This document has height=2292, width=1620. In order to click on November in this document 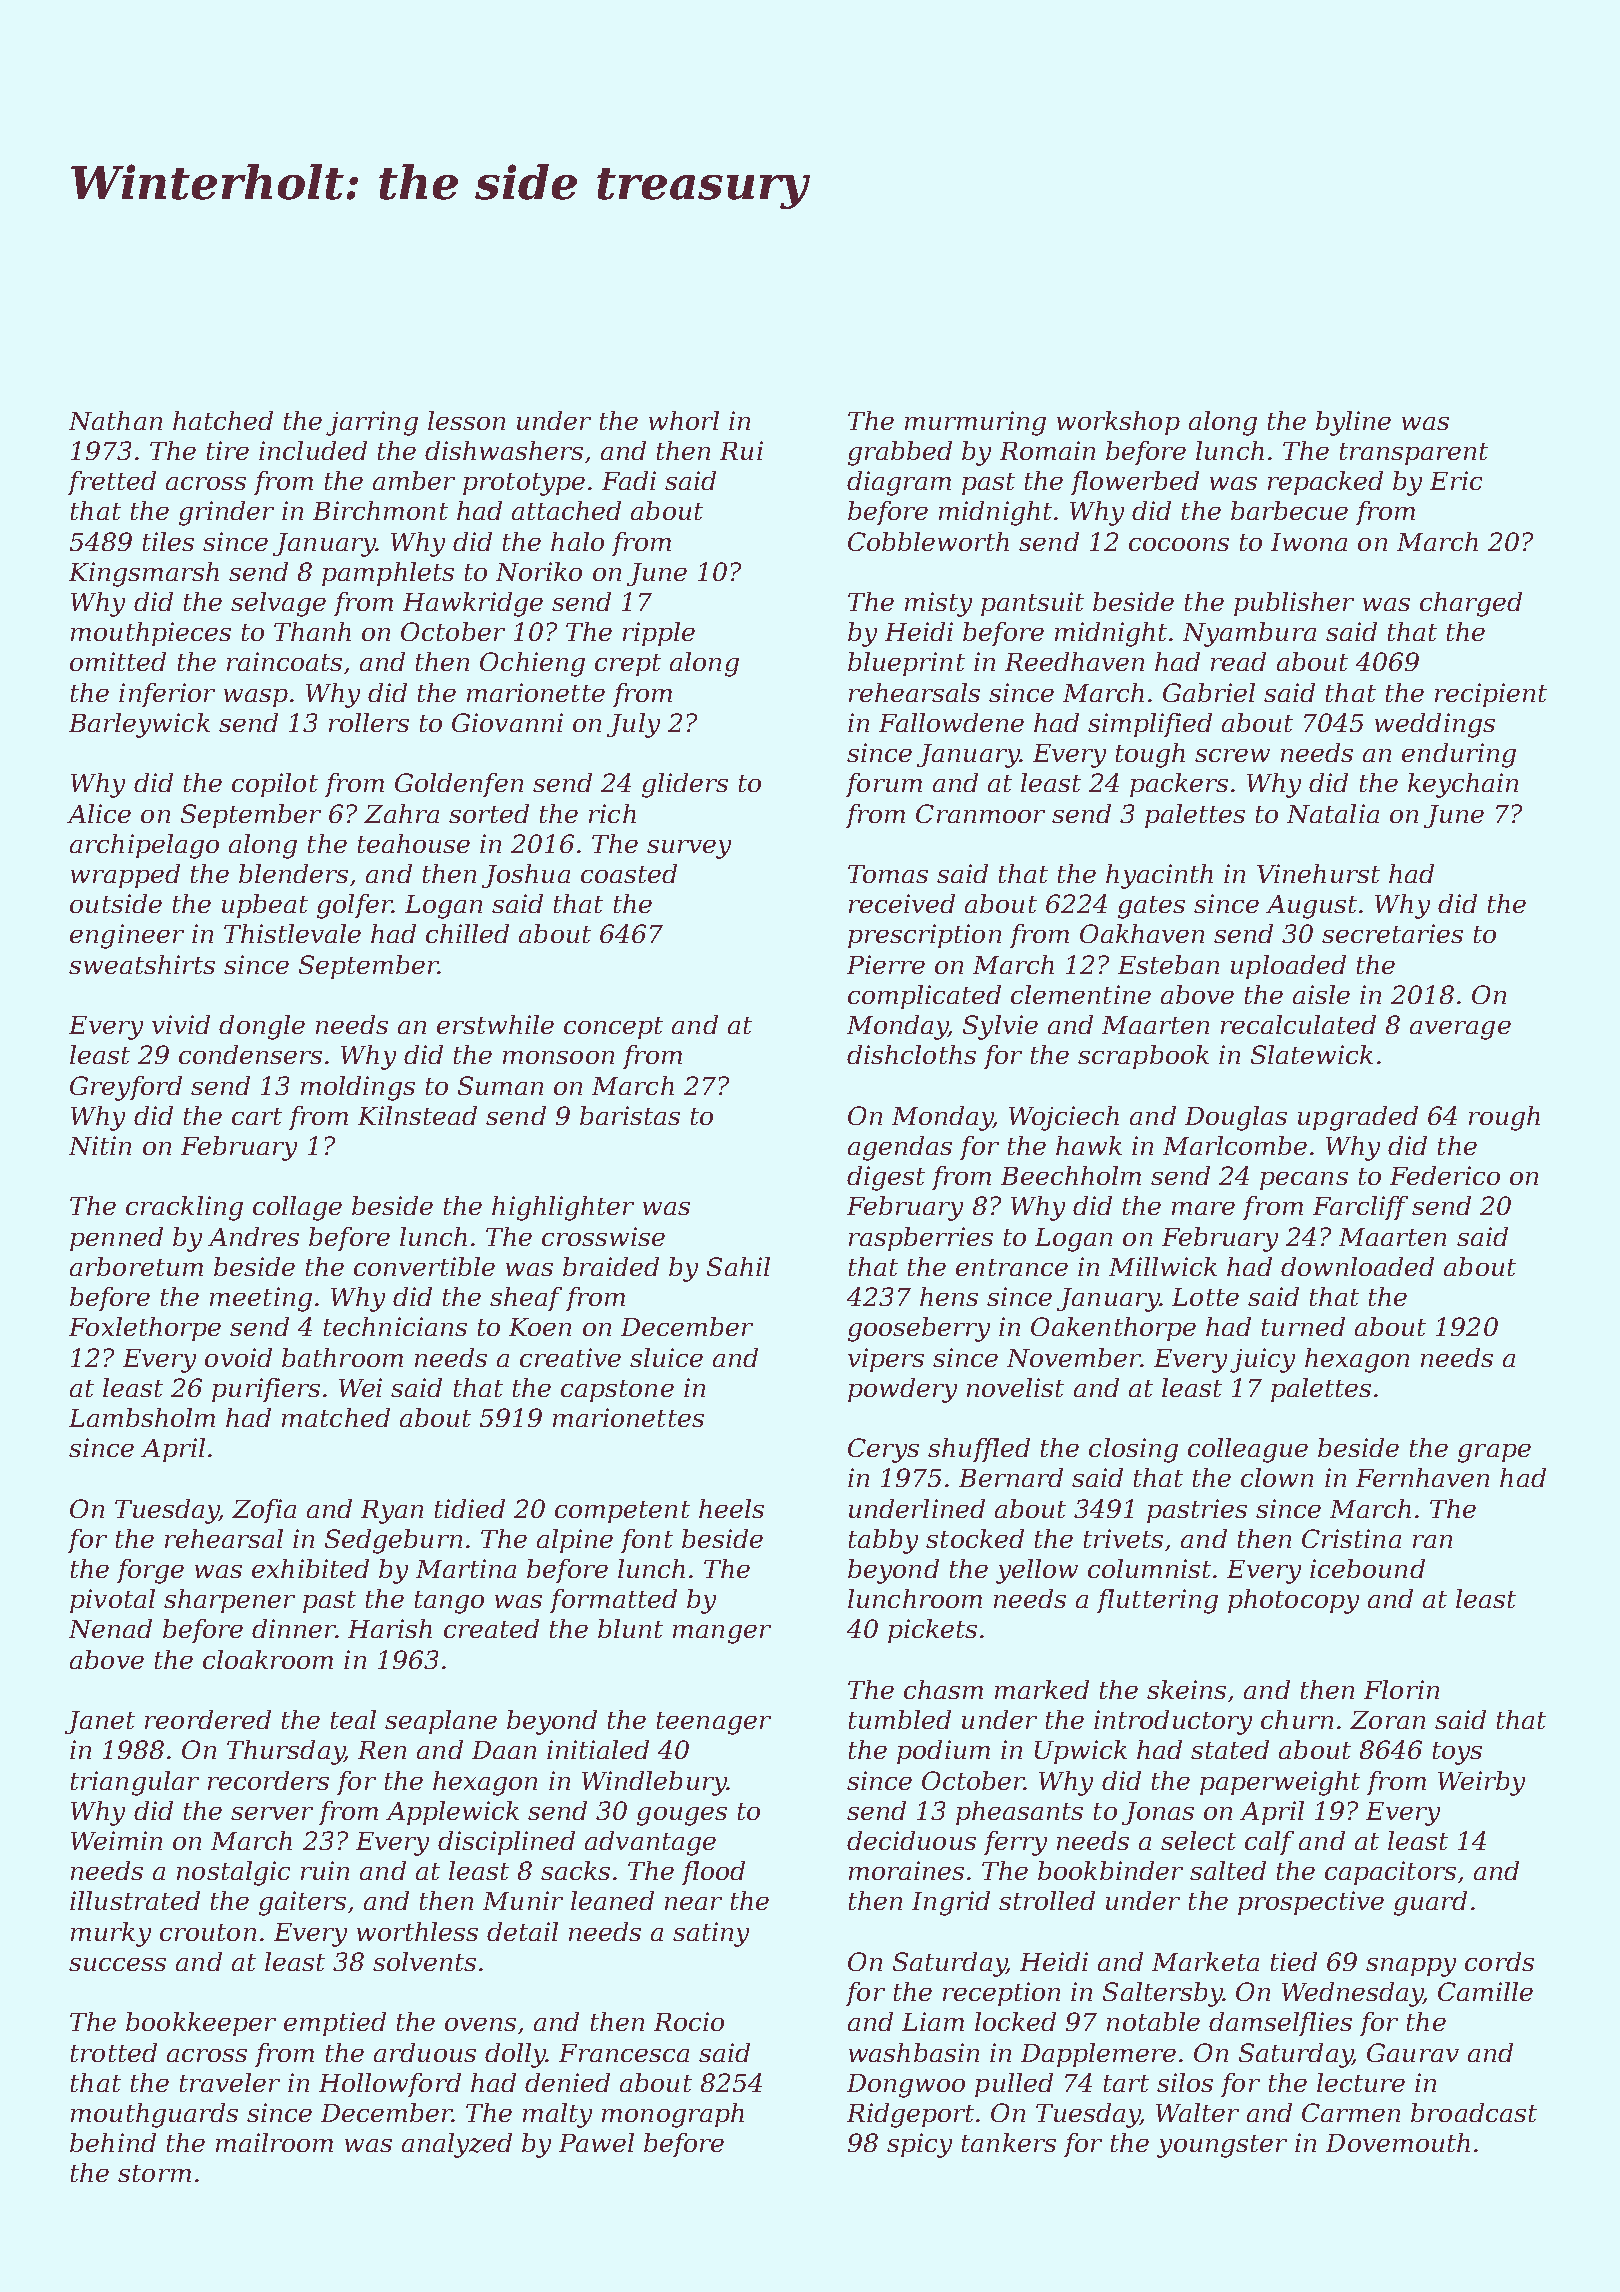, I will do `click(1074, 1357)`.
